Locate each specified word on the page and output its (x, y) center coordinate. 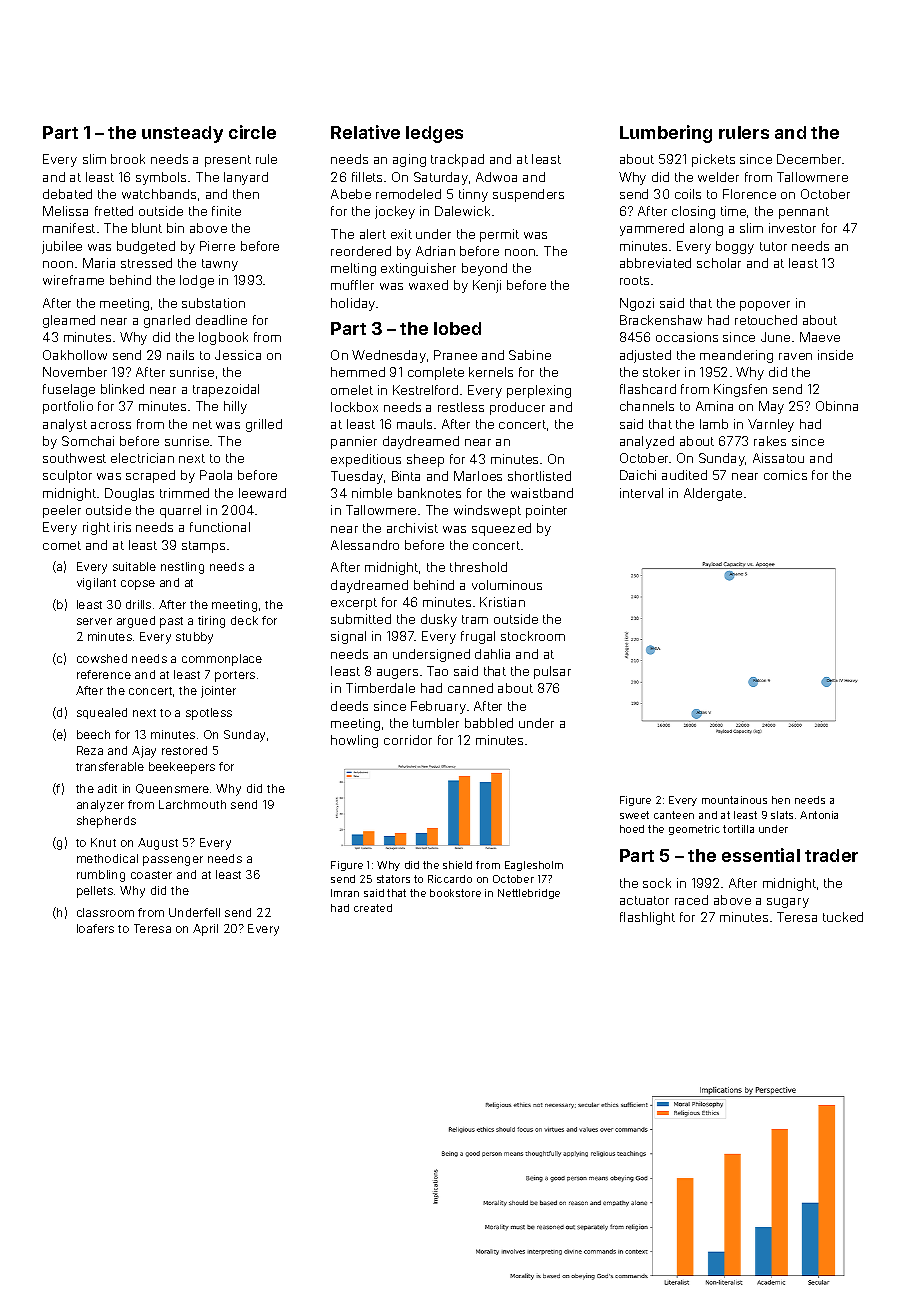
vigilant (96, 584)
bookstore (455, 893)
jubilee (62, 247)
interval (641, 493)
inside (835, 355)
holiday (353, 304)
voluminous (507, 585)
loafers (95, 928)
